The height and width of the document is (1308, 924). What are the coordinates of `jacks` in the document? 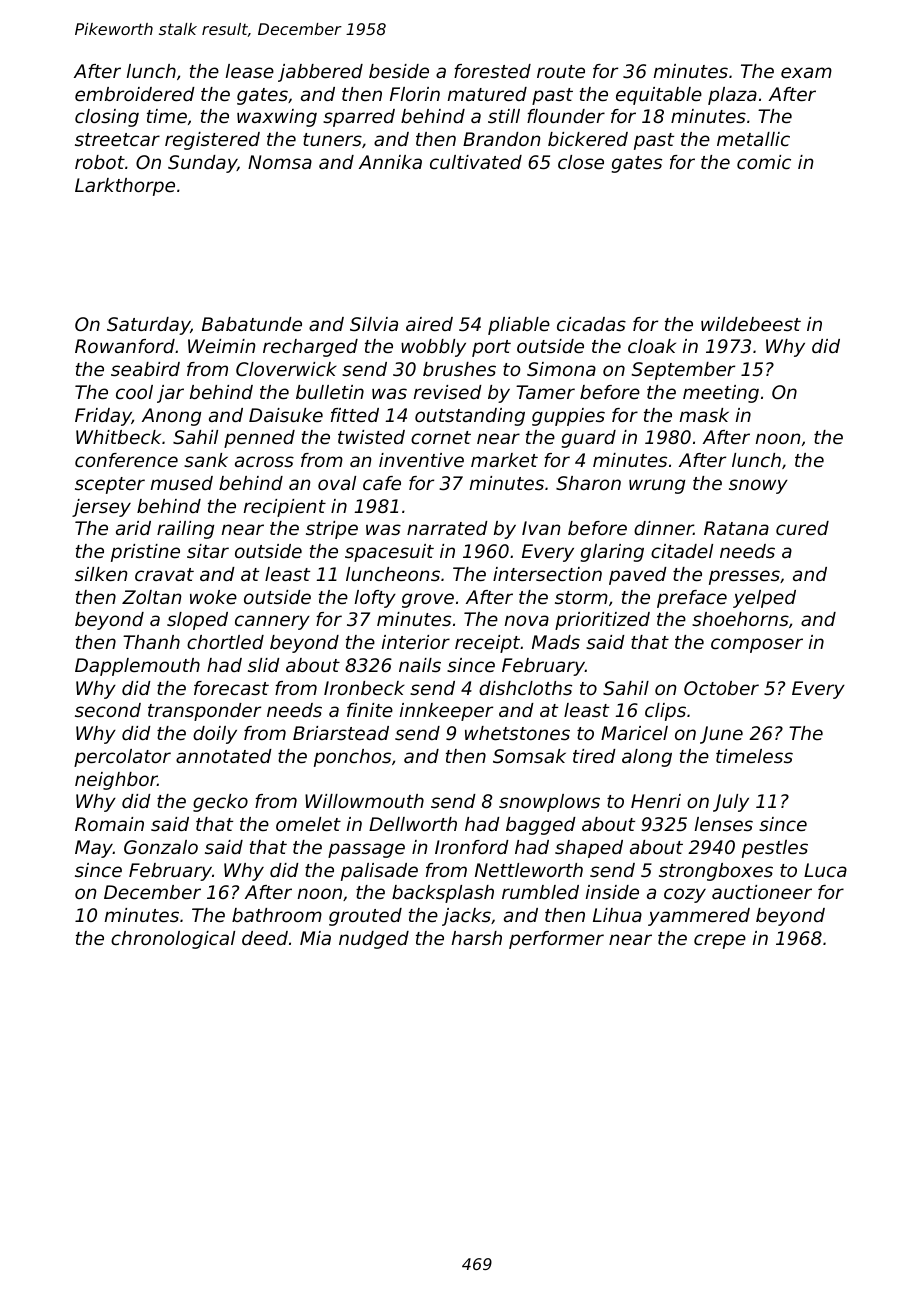 It's located at (466, 917).
